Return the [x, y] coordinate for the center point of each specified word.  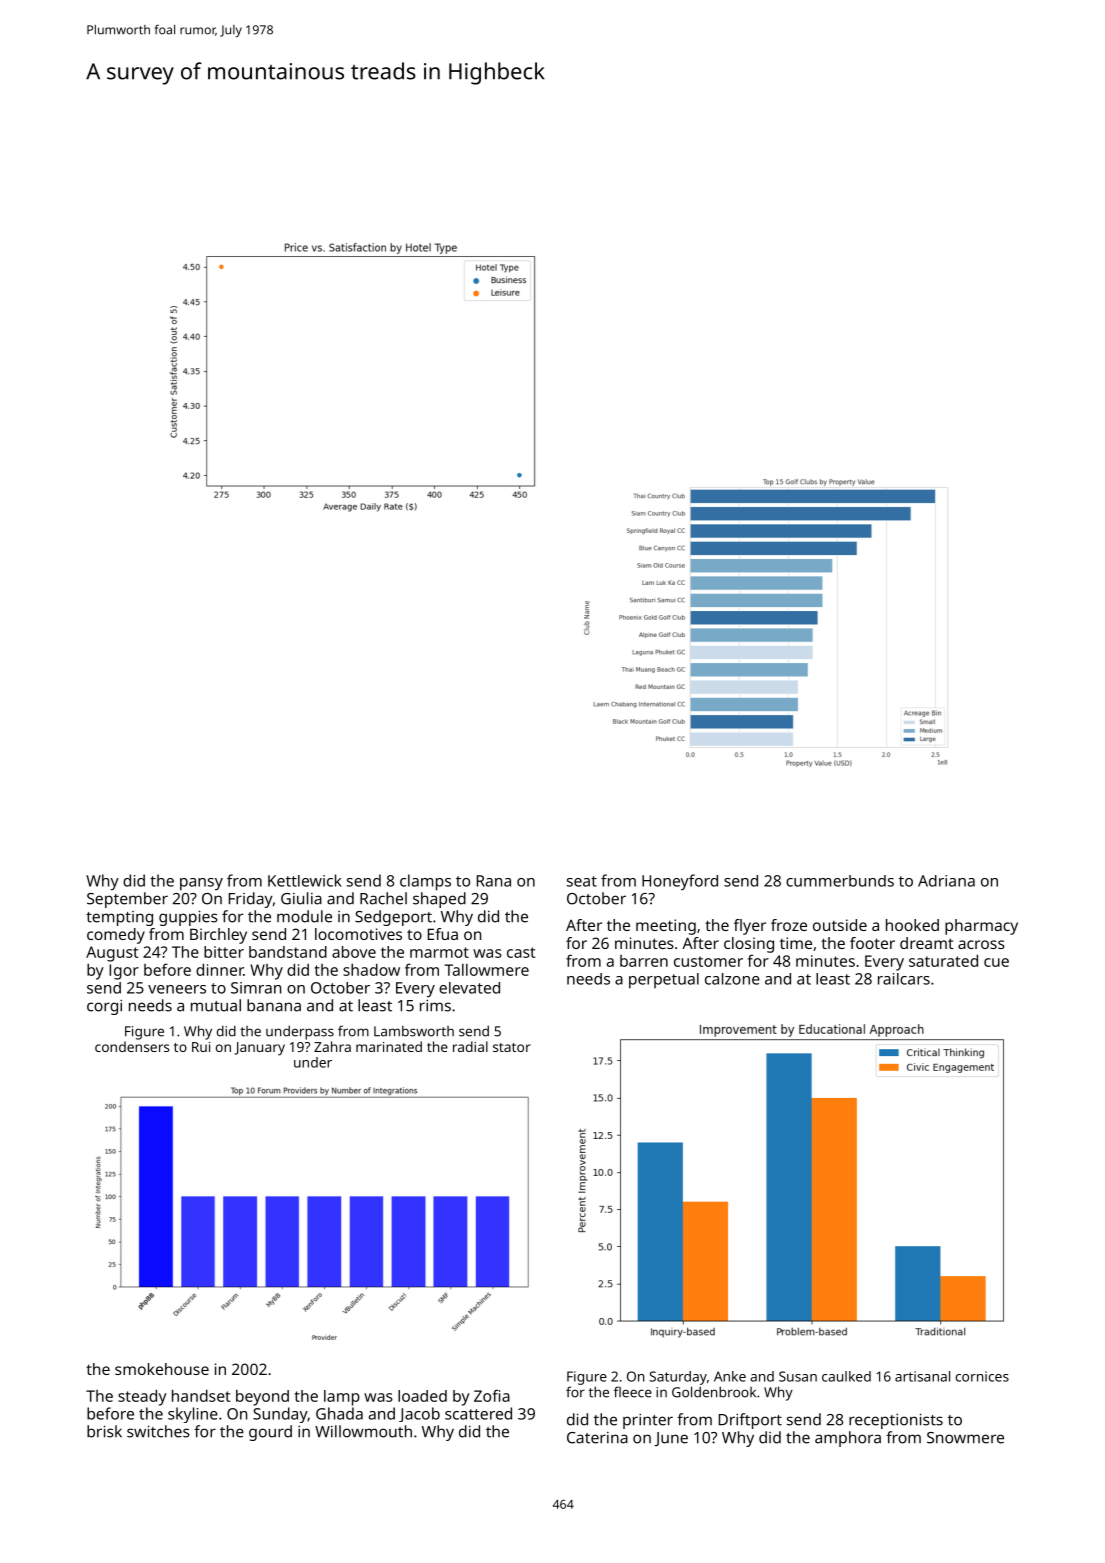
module [304, 916]
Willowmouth [363, 1431]
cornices [982, 1376]
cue [996, 962]
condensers [132, 1046]
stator [512, 1047]
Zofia [492, 1395]
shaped [439, 900]
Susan [798, 1376]
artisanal [922, 1376]
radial [470, 1046]
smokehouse [162, 1369]
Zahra [332, 1046]
